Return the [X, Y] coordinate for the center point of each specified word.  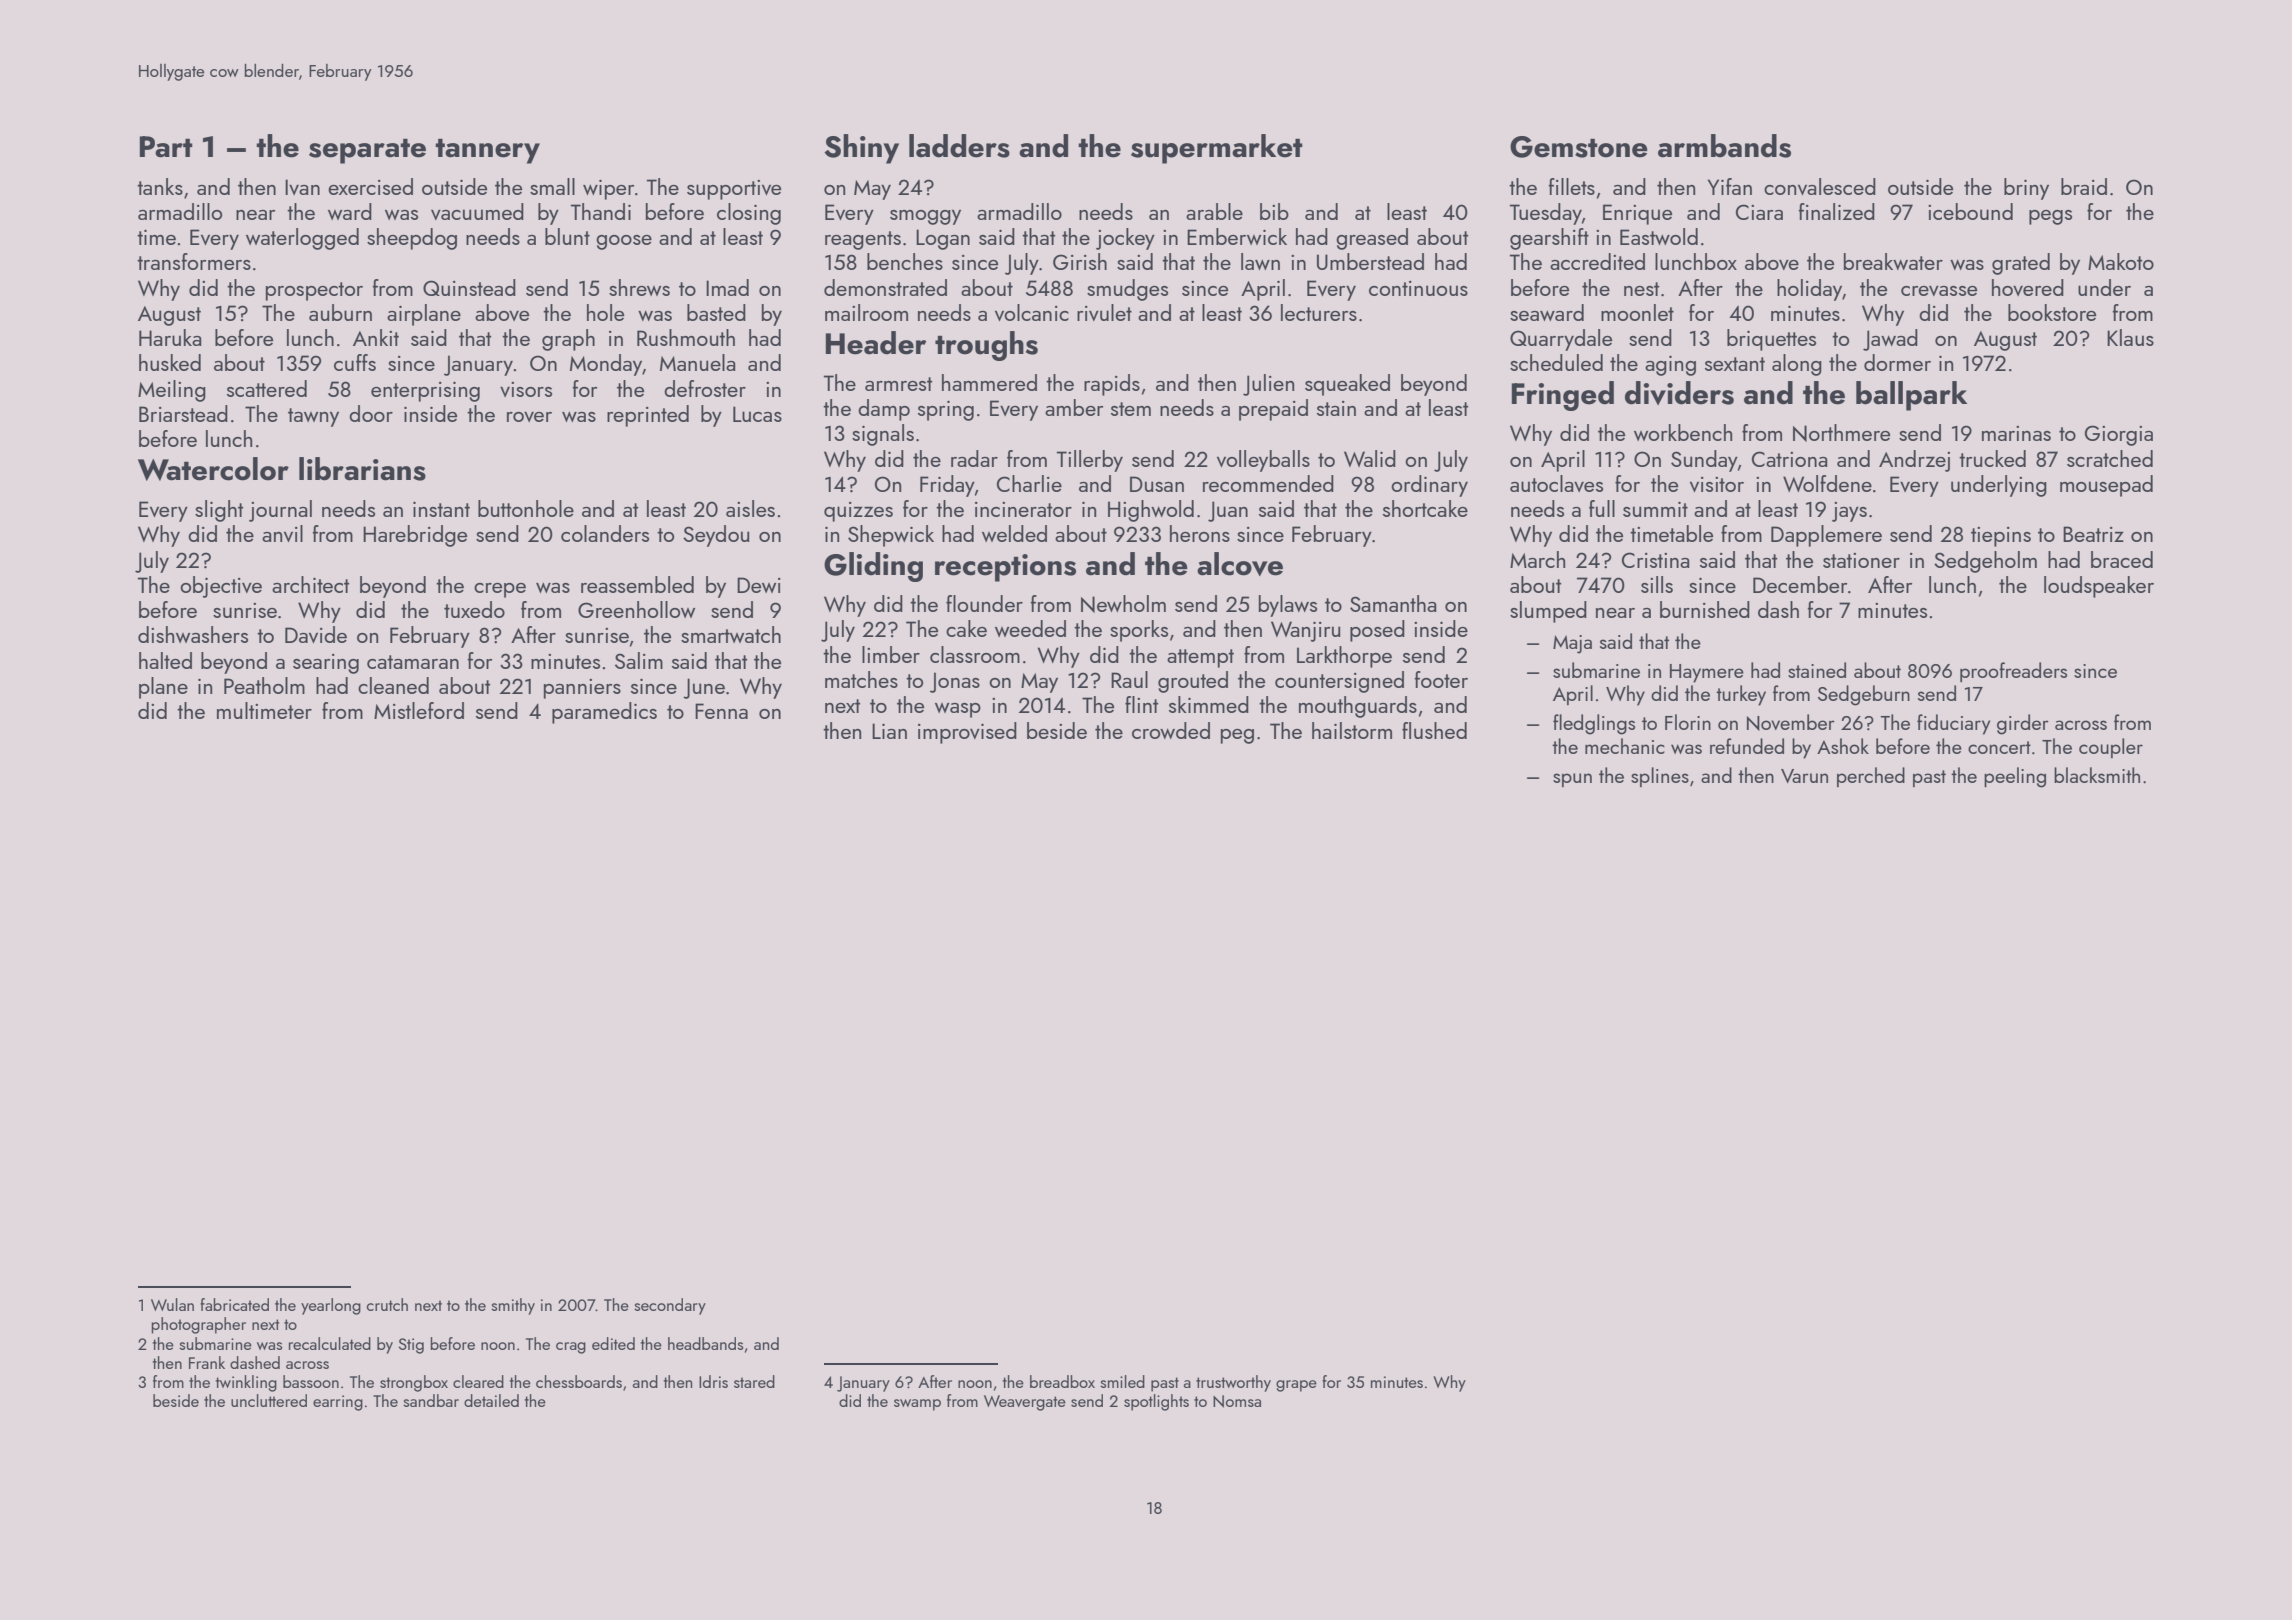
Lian [889, 731]
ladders [959, 146]
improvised [967, 733]
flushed [1434, 730]
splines [1660, 777]
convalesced [1820, 186]
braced [2122, 559]
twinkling [246, 1383]
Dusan [1157, 484]
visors [526, 389]
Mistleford [419, 710]
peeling [2015, 777]
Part [166, 147]
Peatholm [264, 685]
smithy [513, 1306]
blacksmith [2097, 775]
